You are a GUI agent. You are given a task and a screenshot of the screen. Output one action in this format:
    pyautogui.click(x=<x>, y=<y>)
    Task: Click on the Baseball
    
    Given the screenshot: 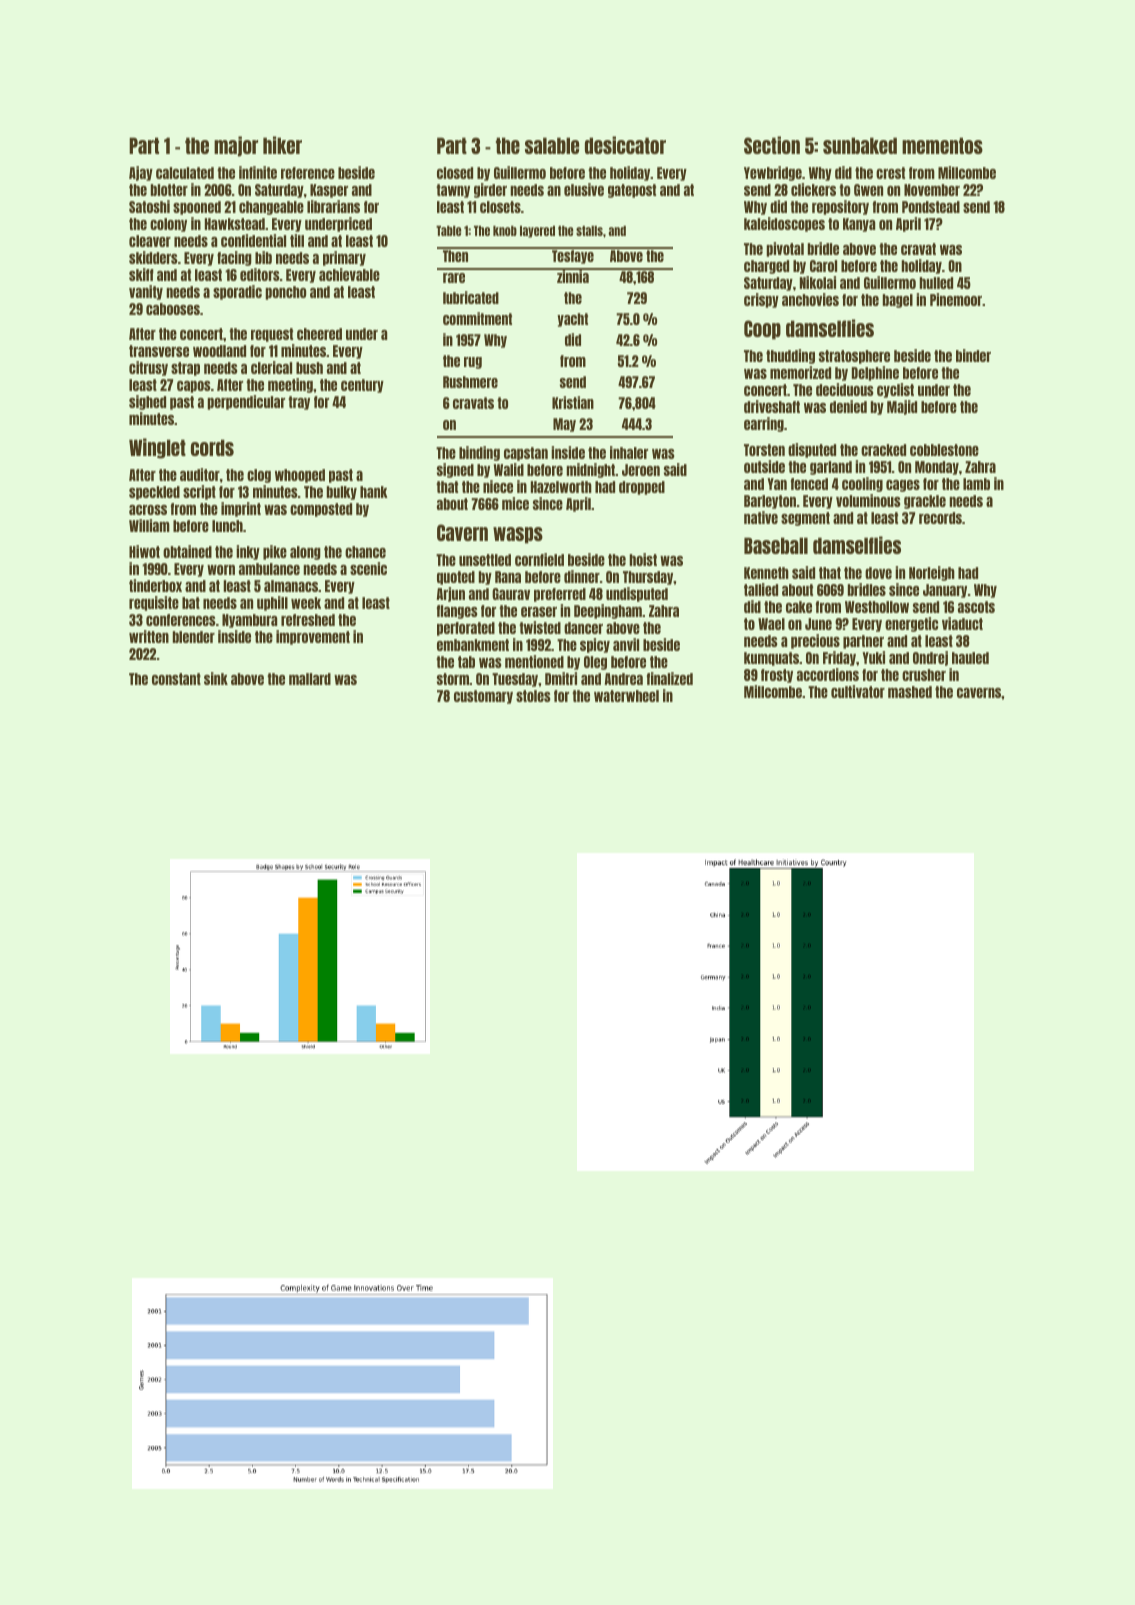 What is the action you would take?
    pyautogui.click(x=776, y=545)
